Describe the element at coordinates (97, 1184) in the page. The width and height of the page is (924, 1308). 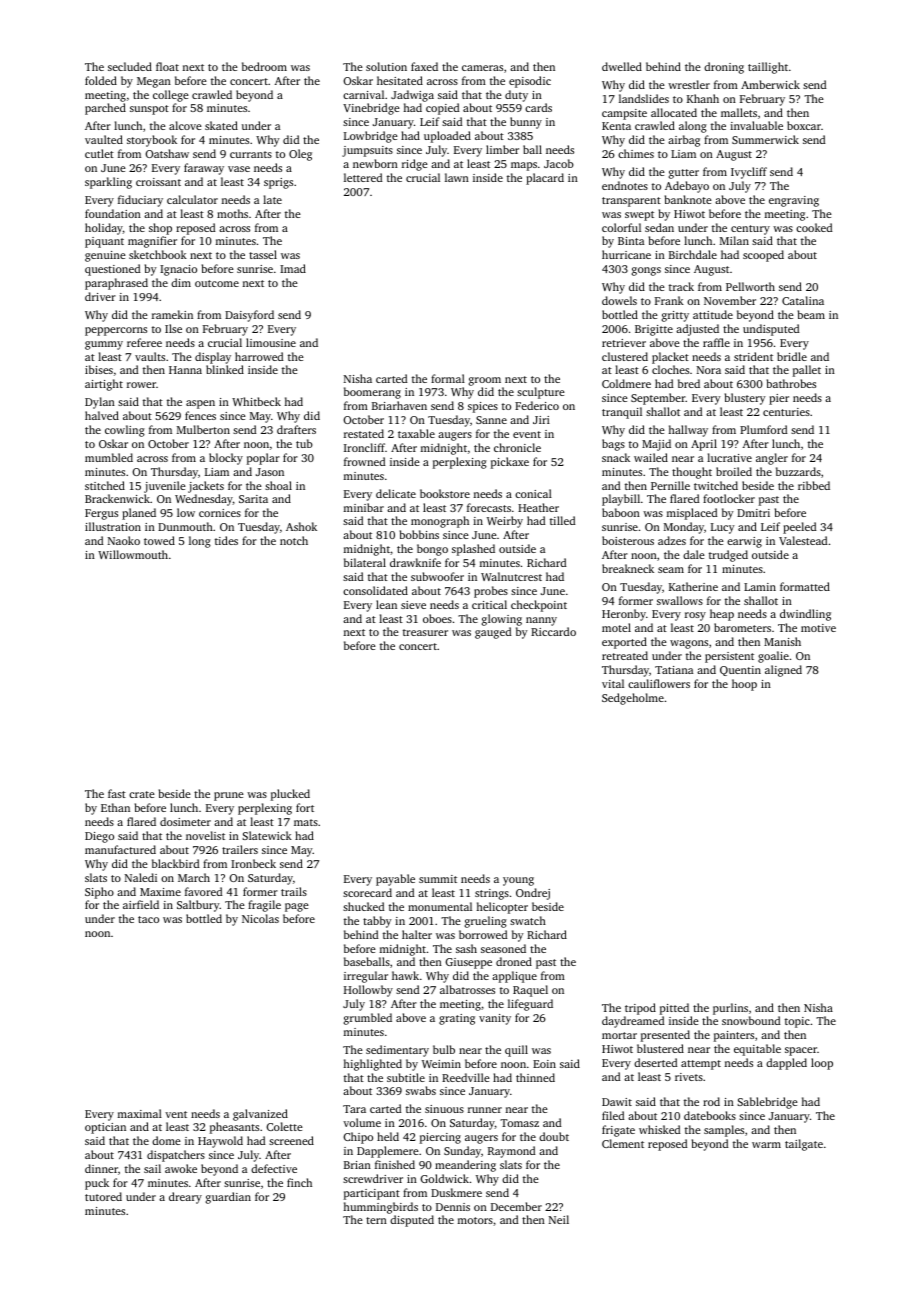
I see `puck` at that location.
